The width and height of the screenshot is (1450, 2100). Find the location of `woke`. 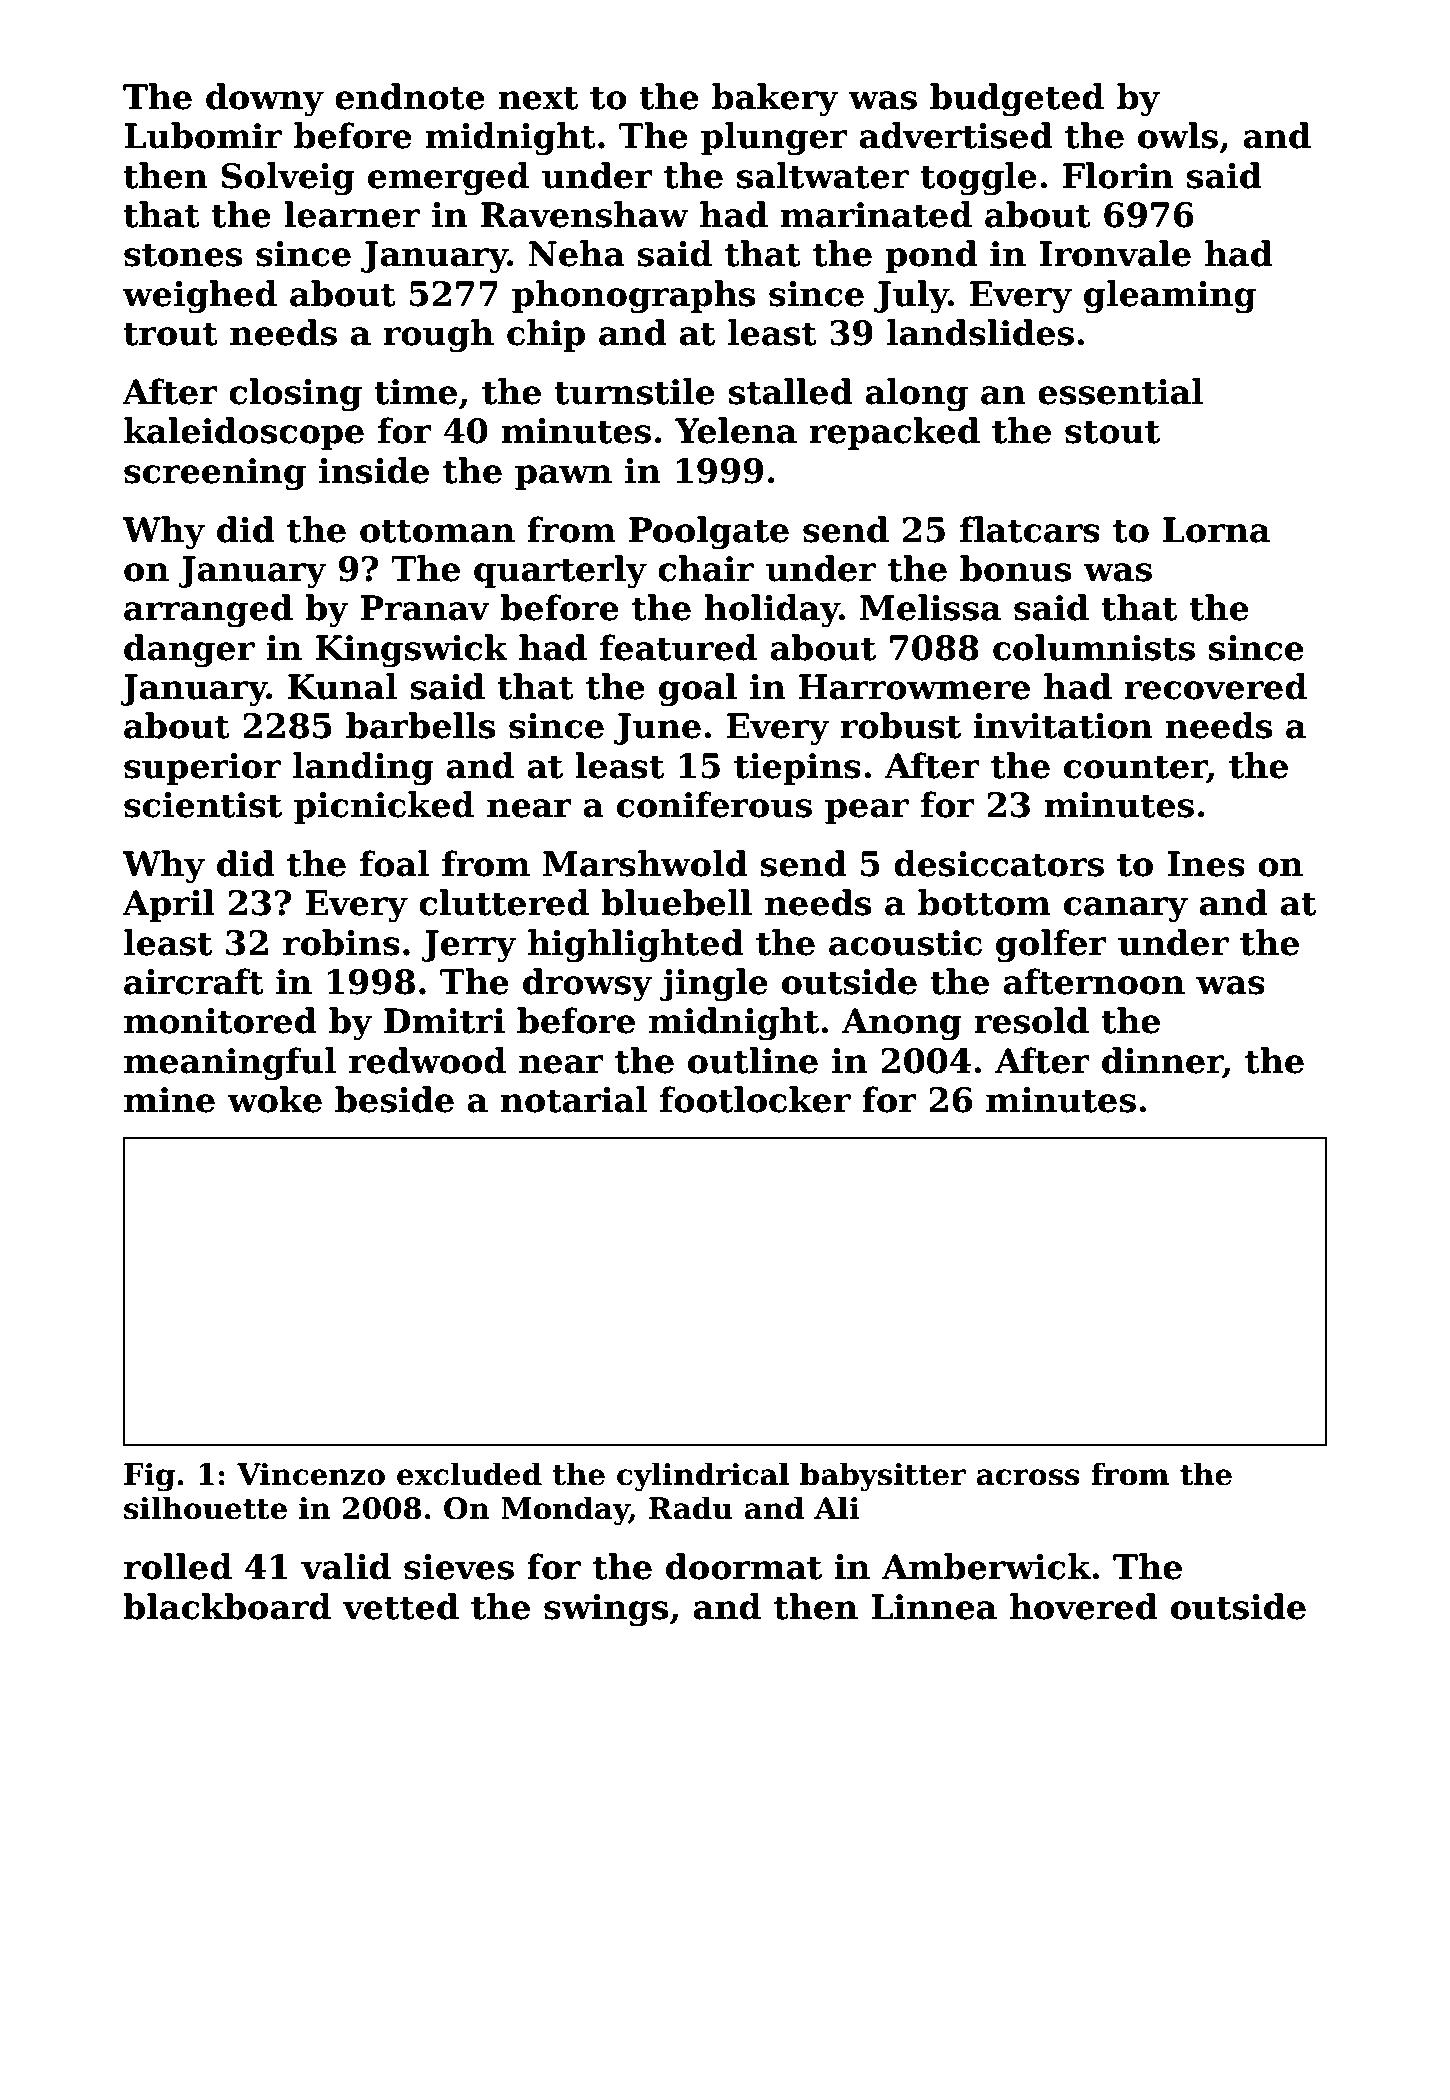

woke is located at coordinates (274, 1099).
